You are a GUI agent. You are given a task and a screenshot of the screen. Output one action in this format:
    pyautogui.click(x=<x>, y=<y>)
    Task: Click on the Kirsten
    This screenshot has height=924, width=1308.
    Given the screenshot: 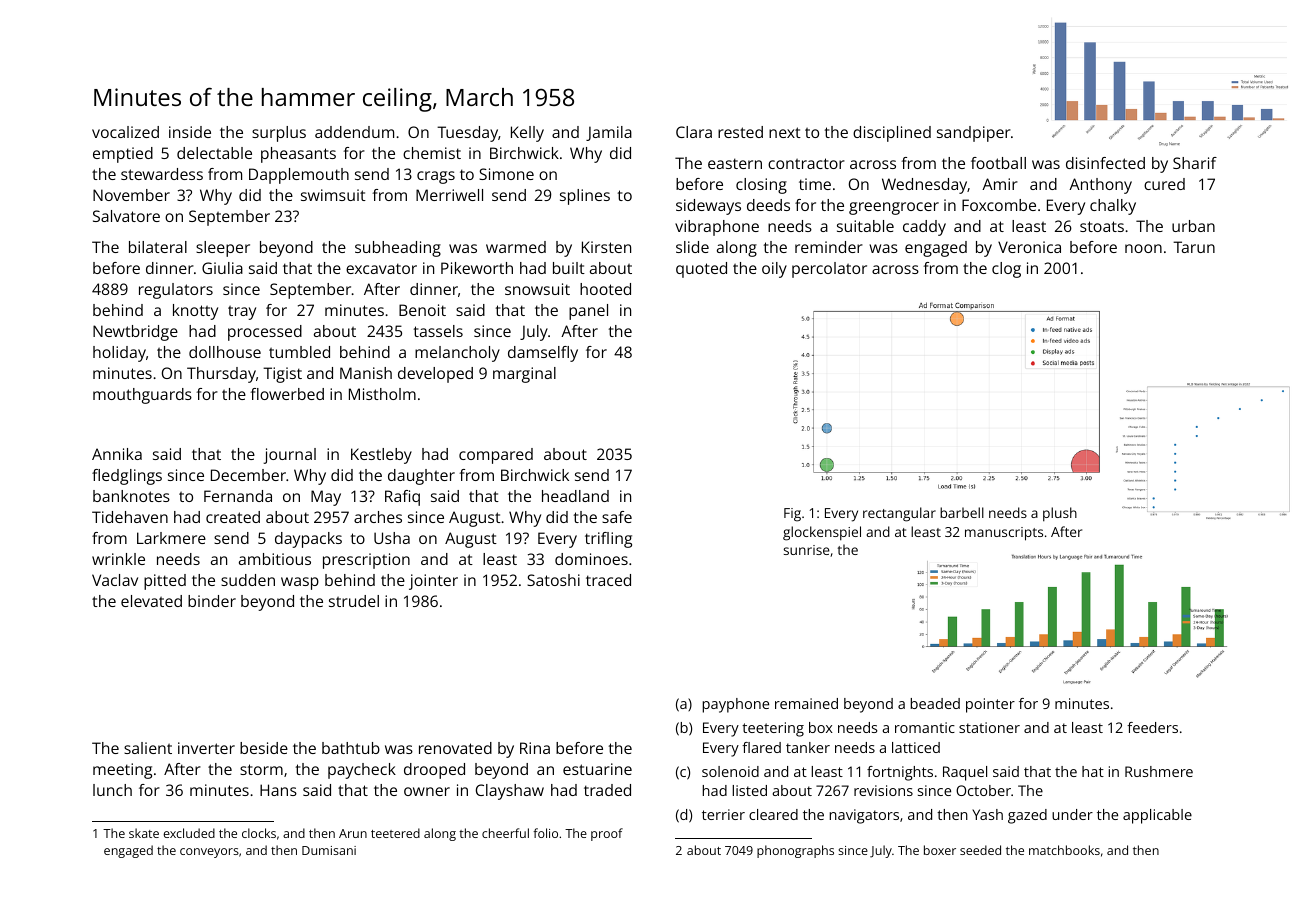 What is the action you would take?
    pyautogui.click(x=606, y=247)
